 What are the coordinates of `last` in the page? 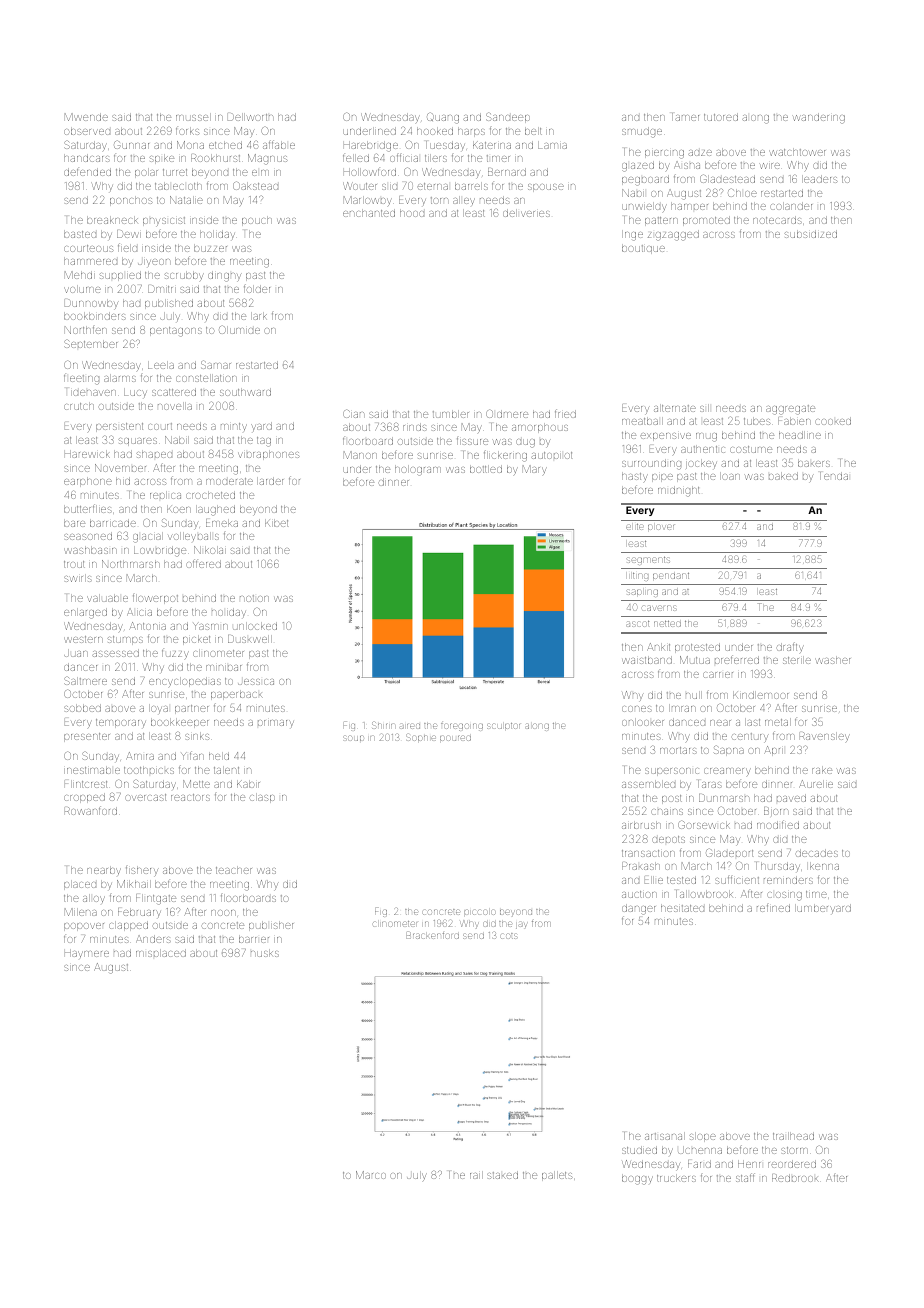 It's located at (752, 722).
